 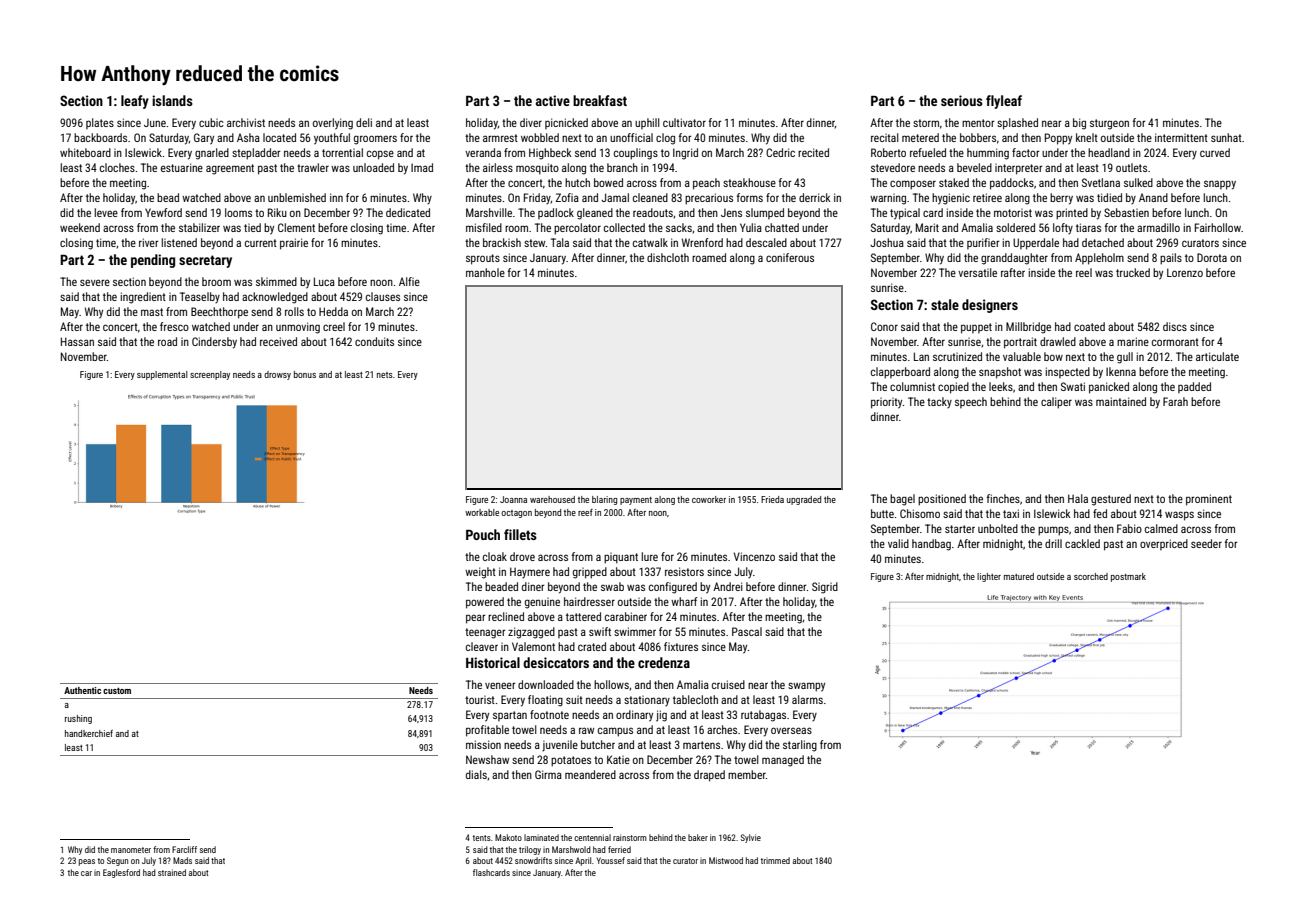 What do you see at coordinates (1091, 576) in the screenshot?
I see `scorched` at bounding box center [1091, 576].
